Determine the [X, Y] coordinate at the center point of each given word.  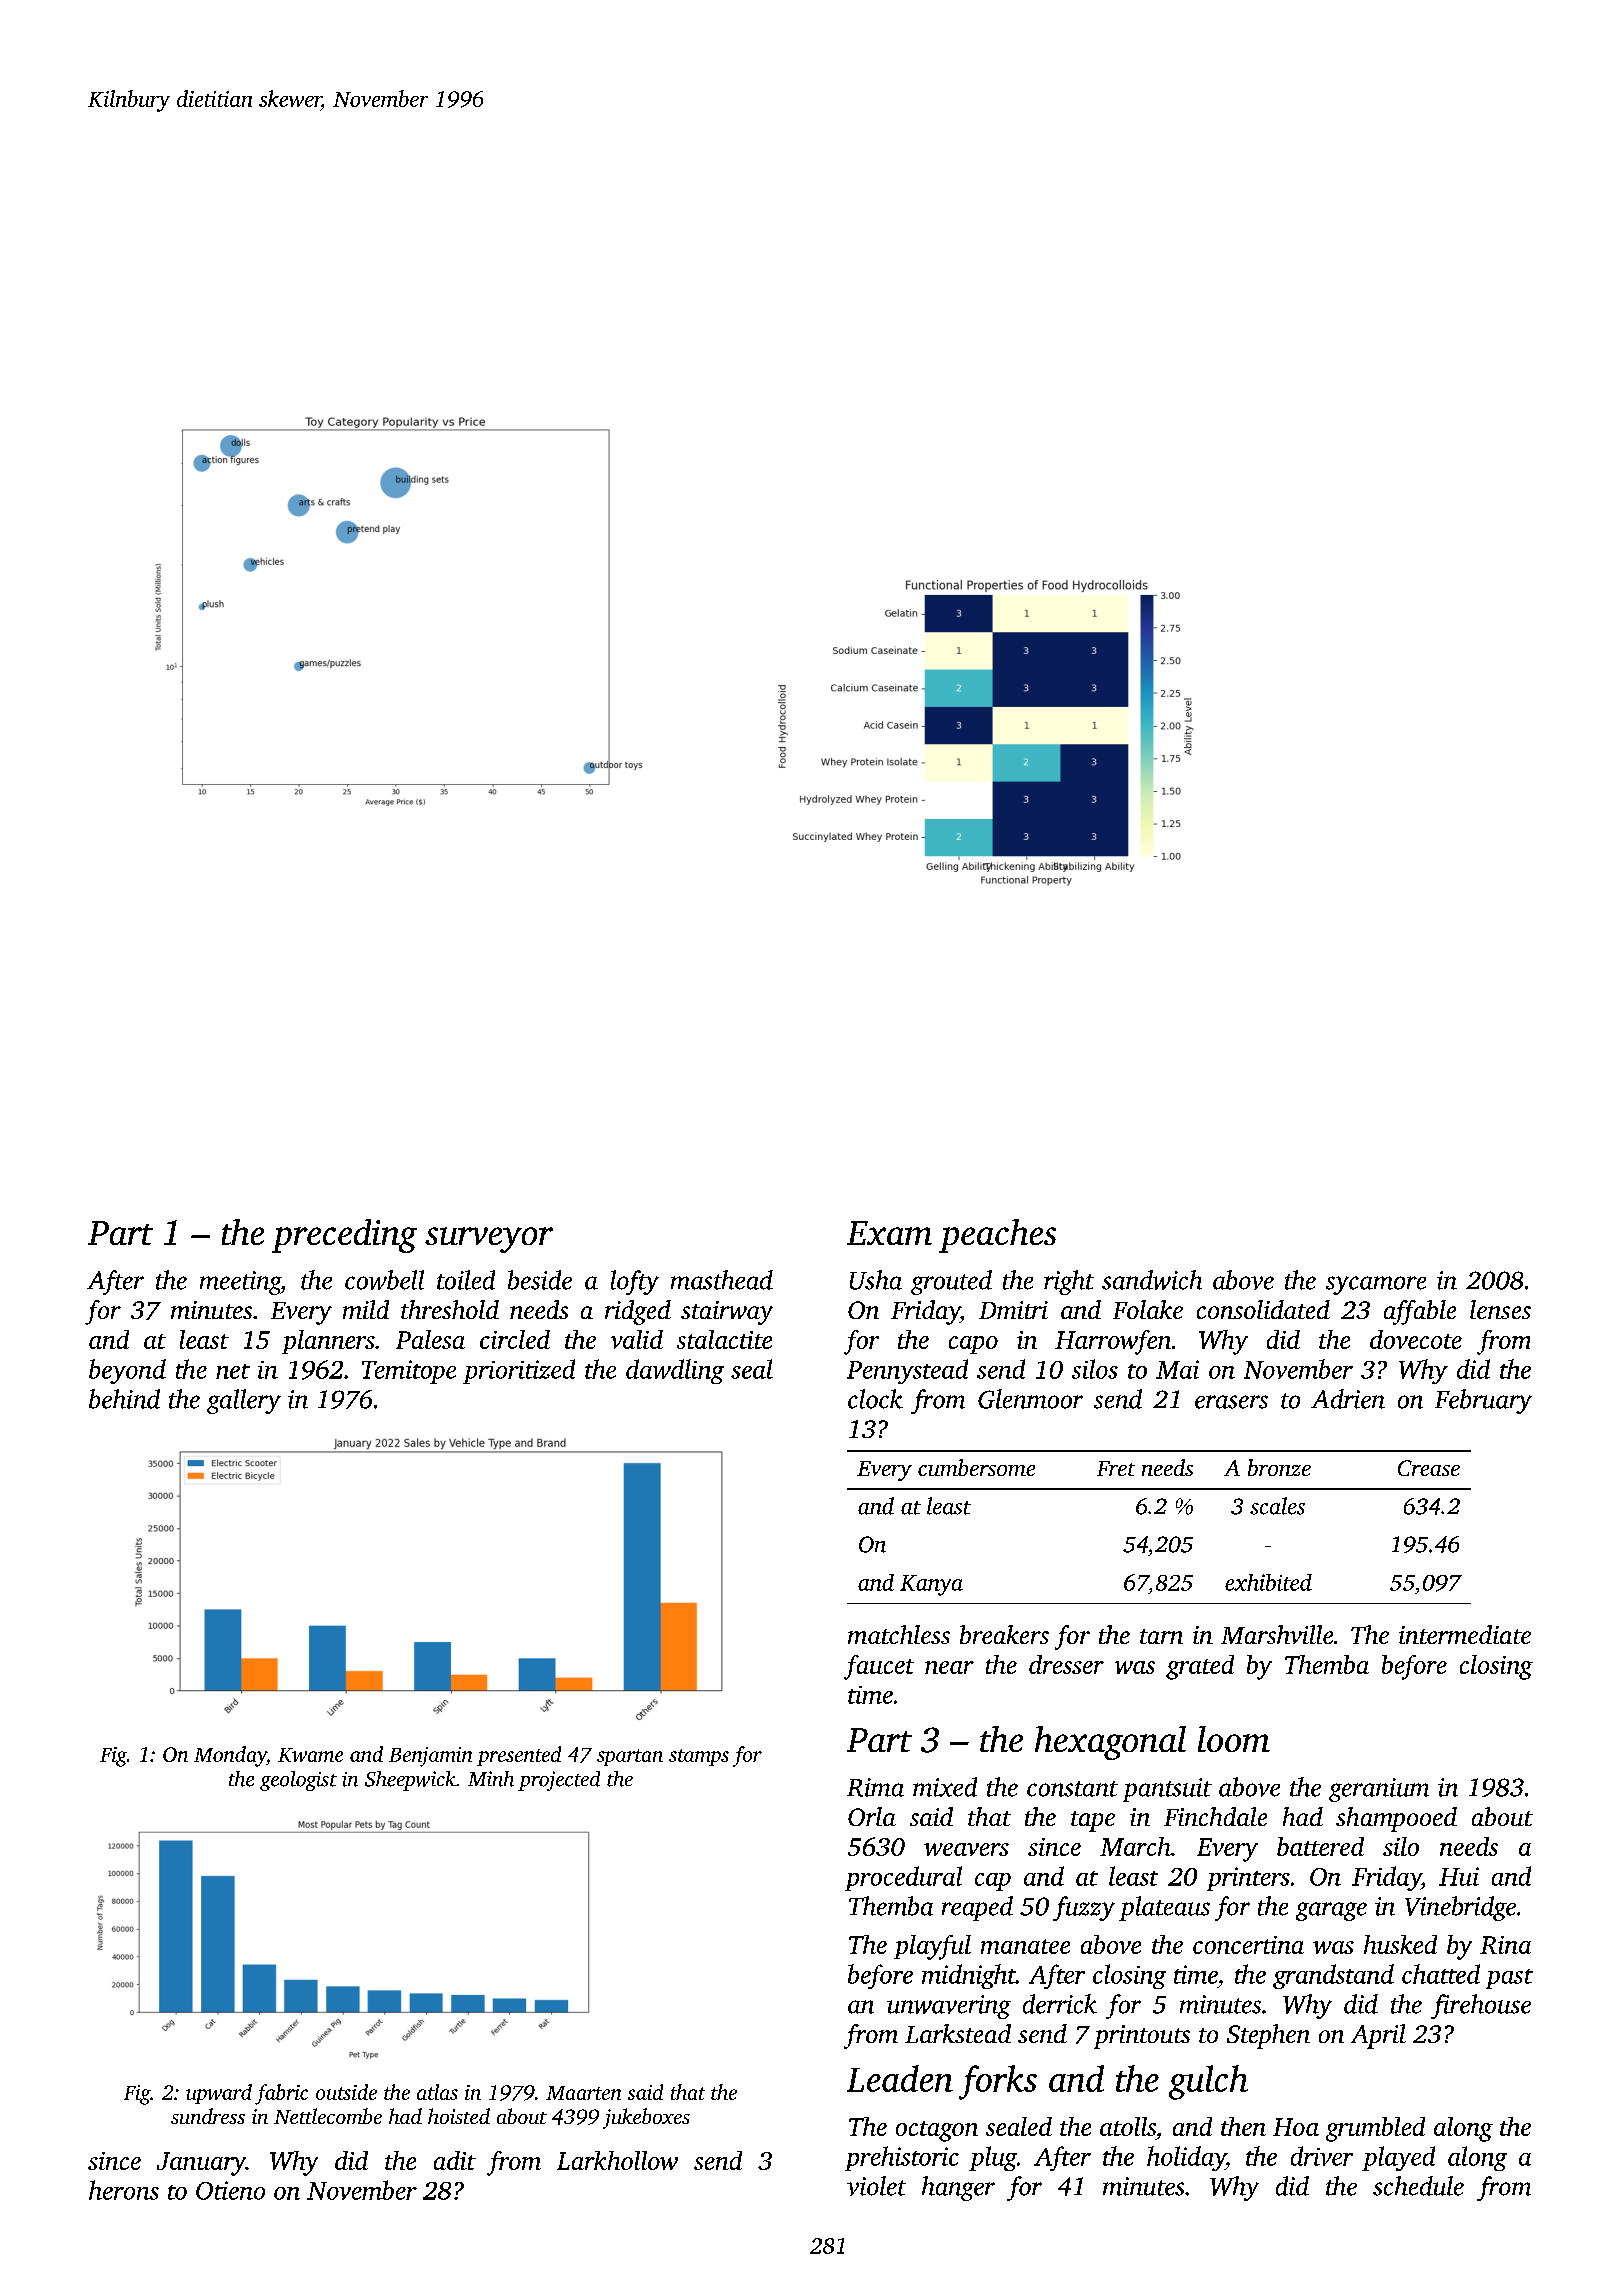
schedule [1418, 2186]
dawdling [675, 1371]
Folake [1148, 1309]
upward [219, 2094]
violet [876, 2186]
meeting [240, 1283]
